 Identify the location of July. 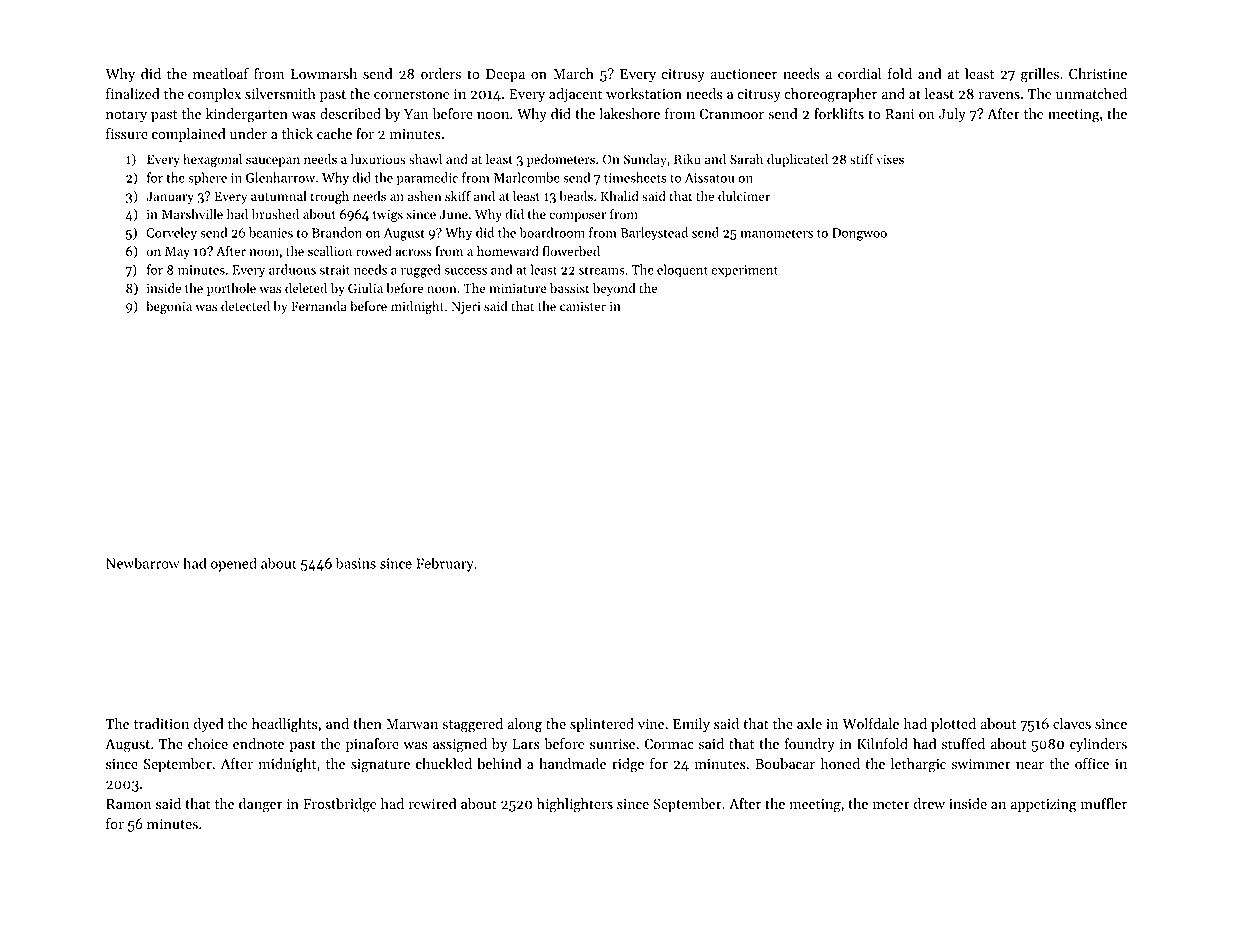
(952, 115).
